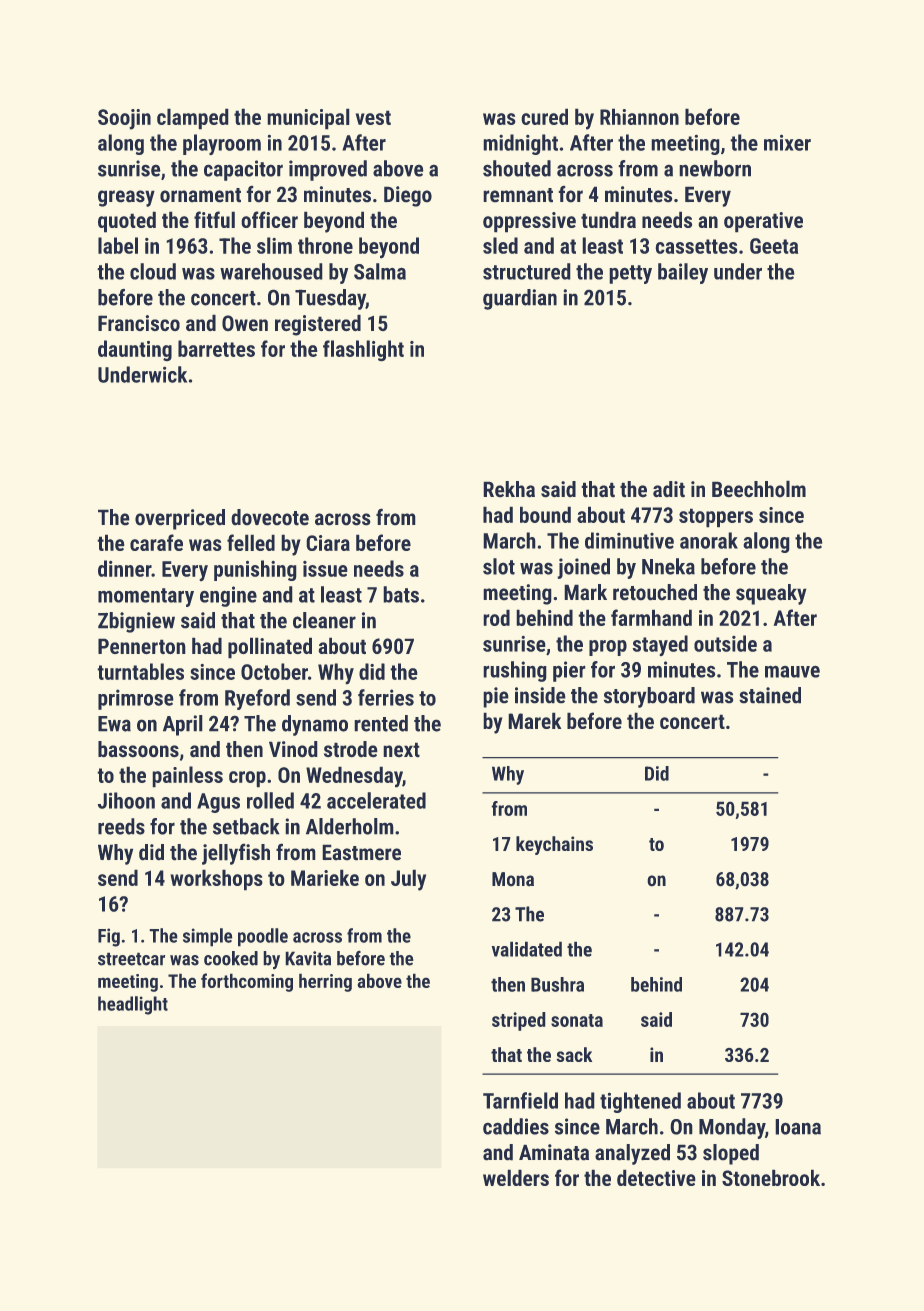  I want to click on accelerated, so click(376, 800).
